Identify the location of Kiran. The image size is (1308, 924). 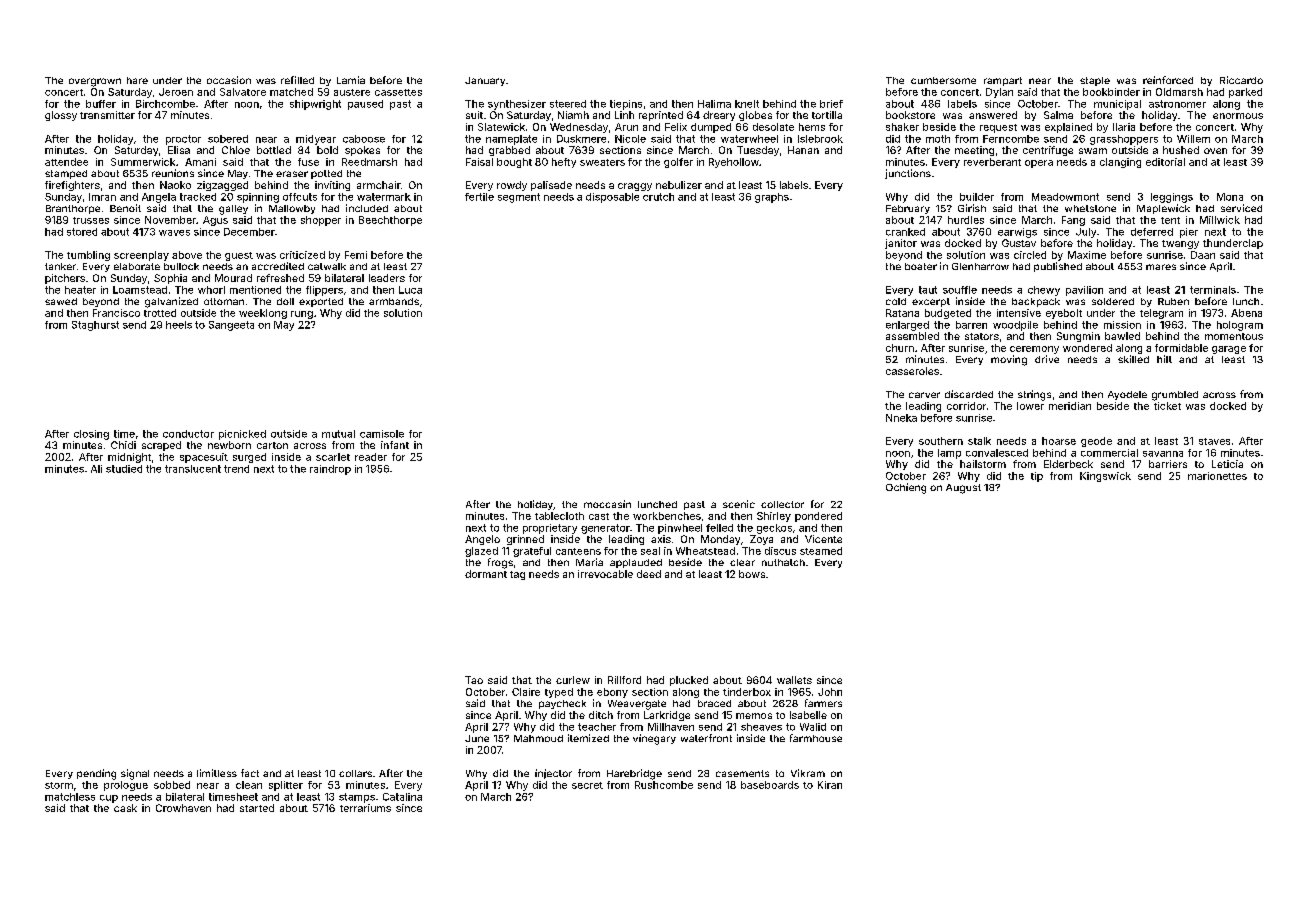
(830, 785).
